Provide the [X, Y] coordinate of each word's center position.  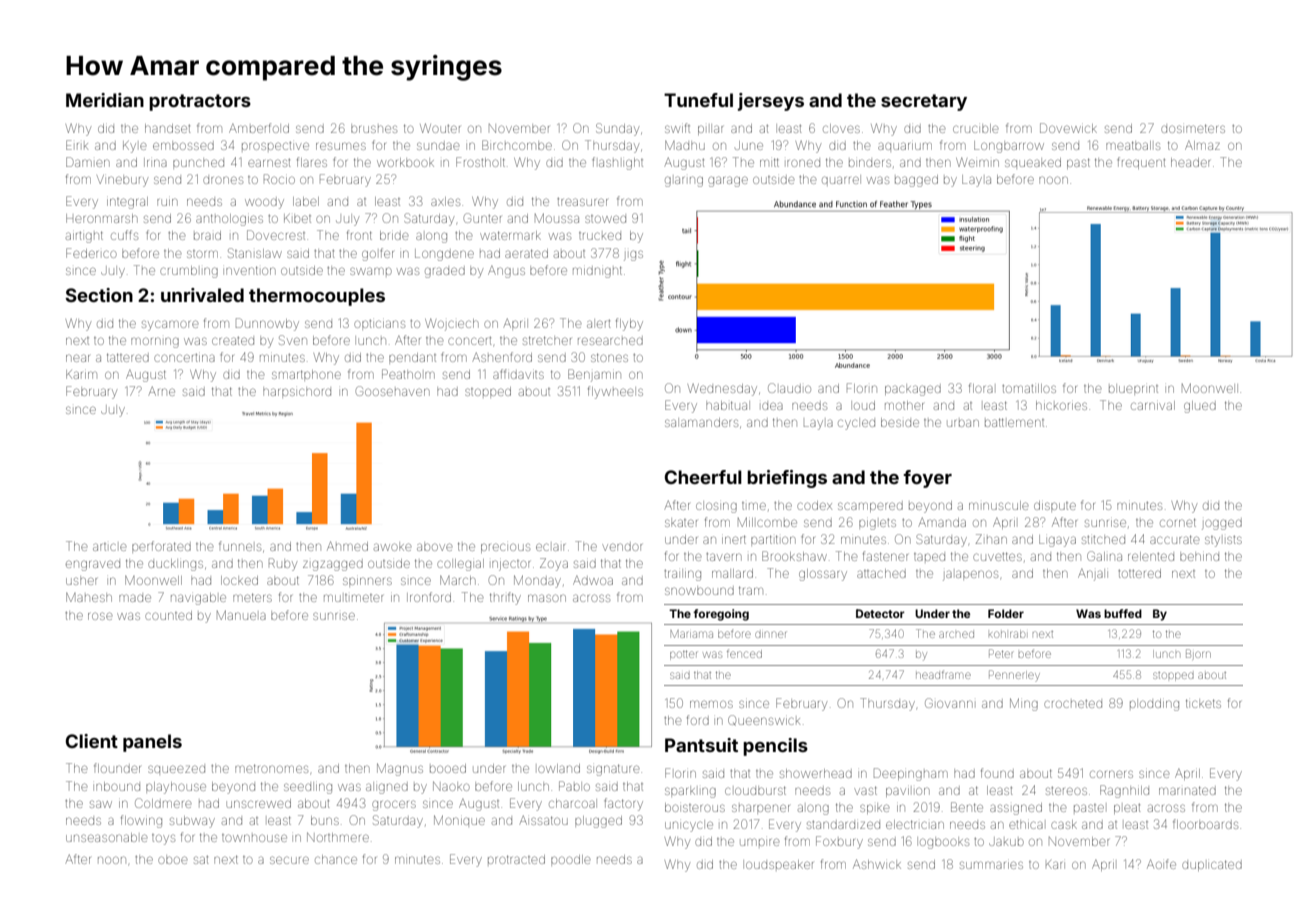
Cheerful [703, 477]
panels [152, 743]
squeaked [1033, 162]
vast [865, 790]
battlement [1014, 422]
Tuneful [698, 100]
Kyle [134, 147]
